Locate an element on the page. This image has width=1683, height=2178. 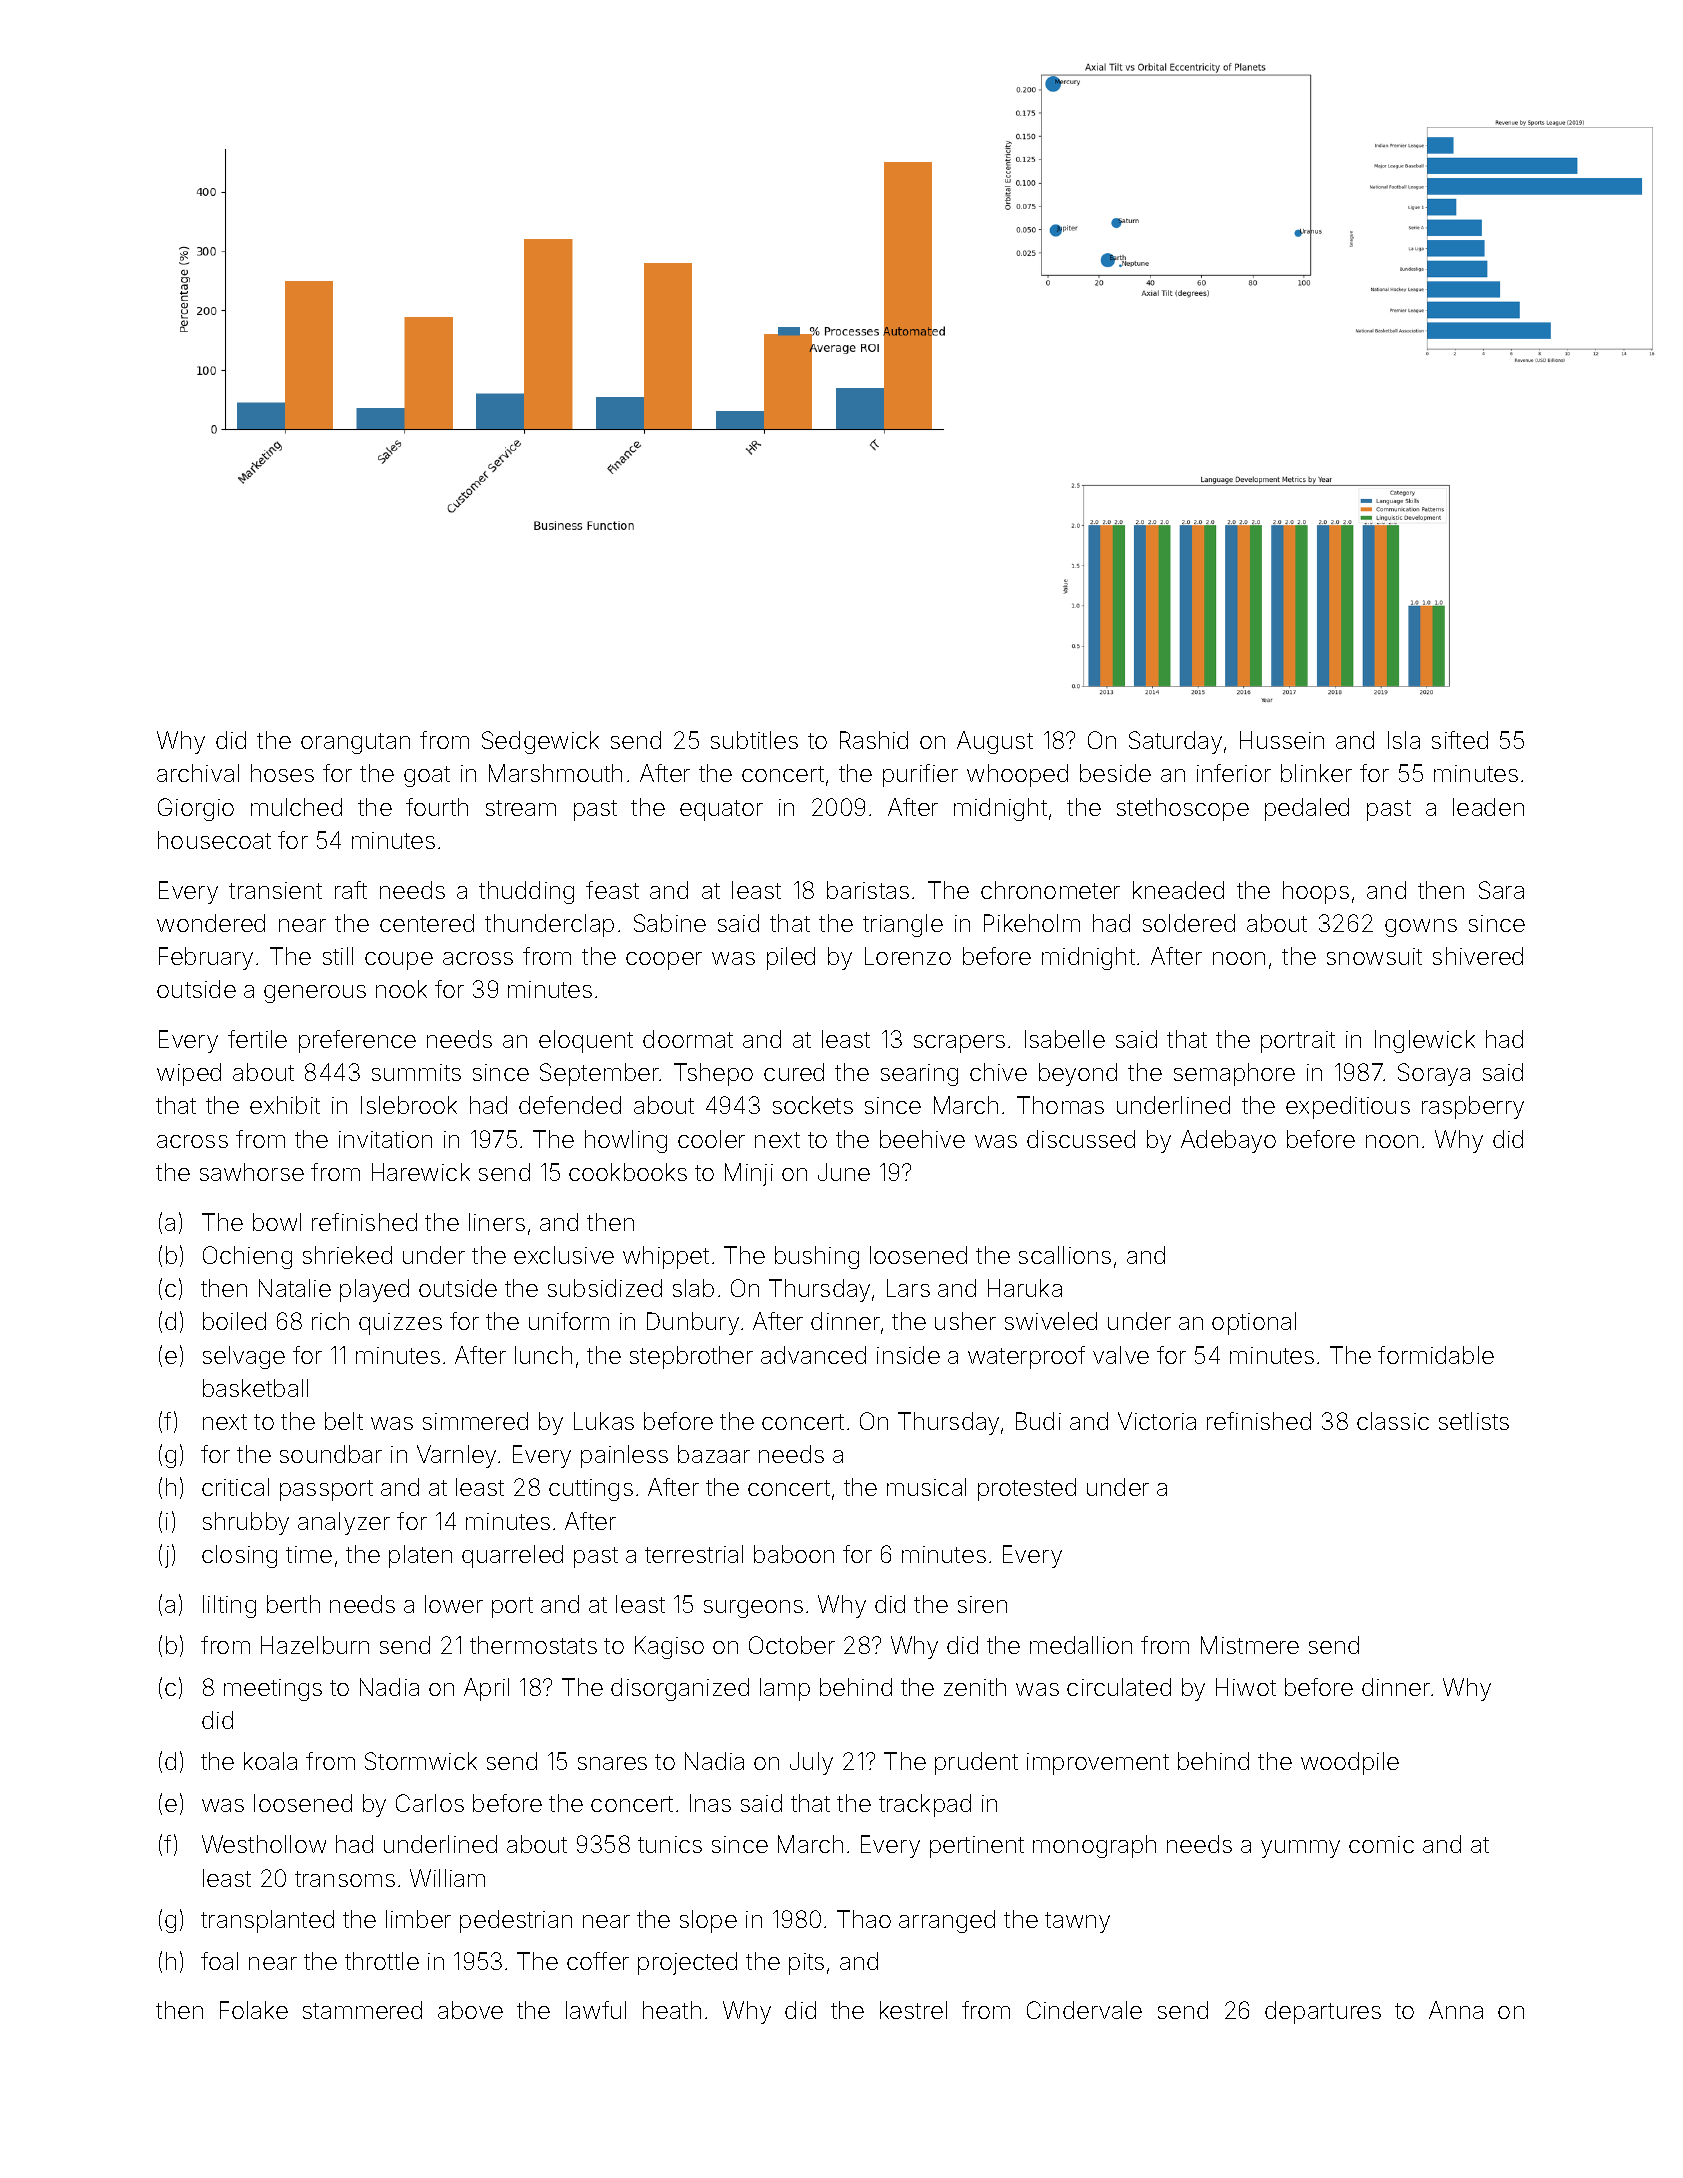
above is located at coordinates (470, 2010).
